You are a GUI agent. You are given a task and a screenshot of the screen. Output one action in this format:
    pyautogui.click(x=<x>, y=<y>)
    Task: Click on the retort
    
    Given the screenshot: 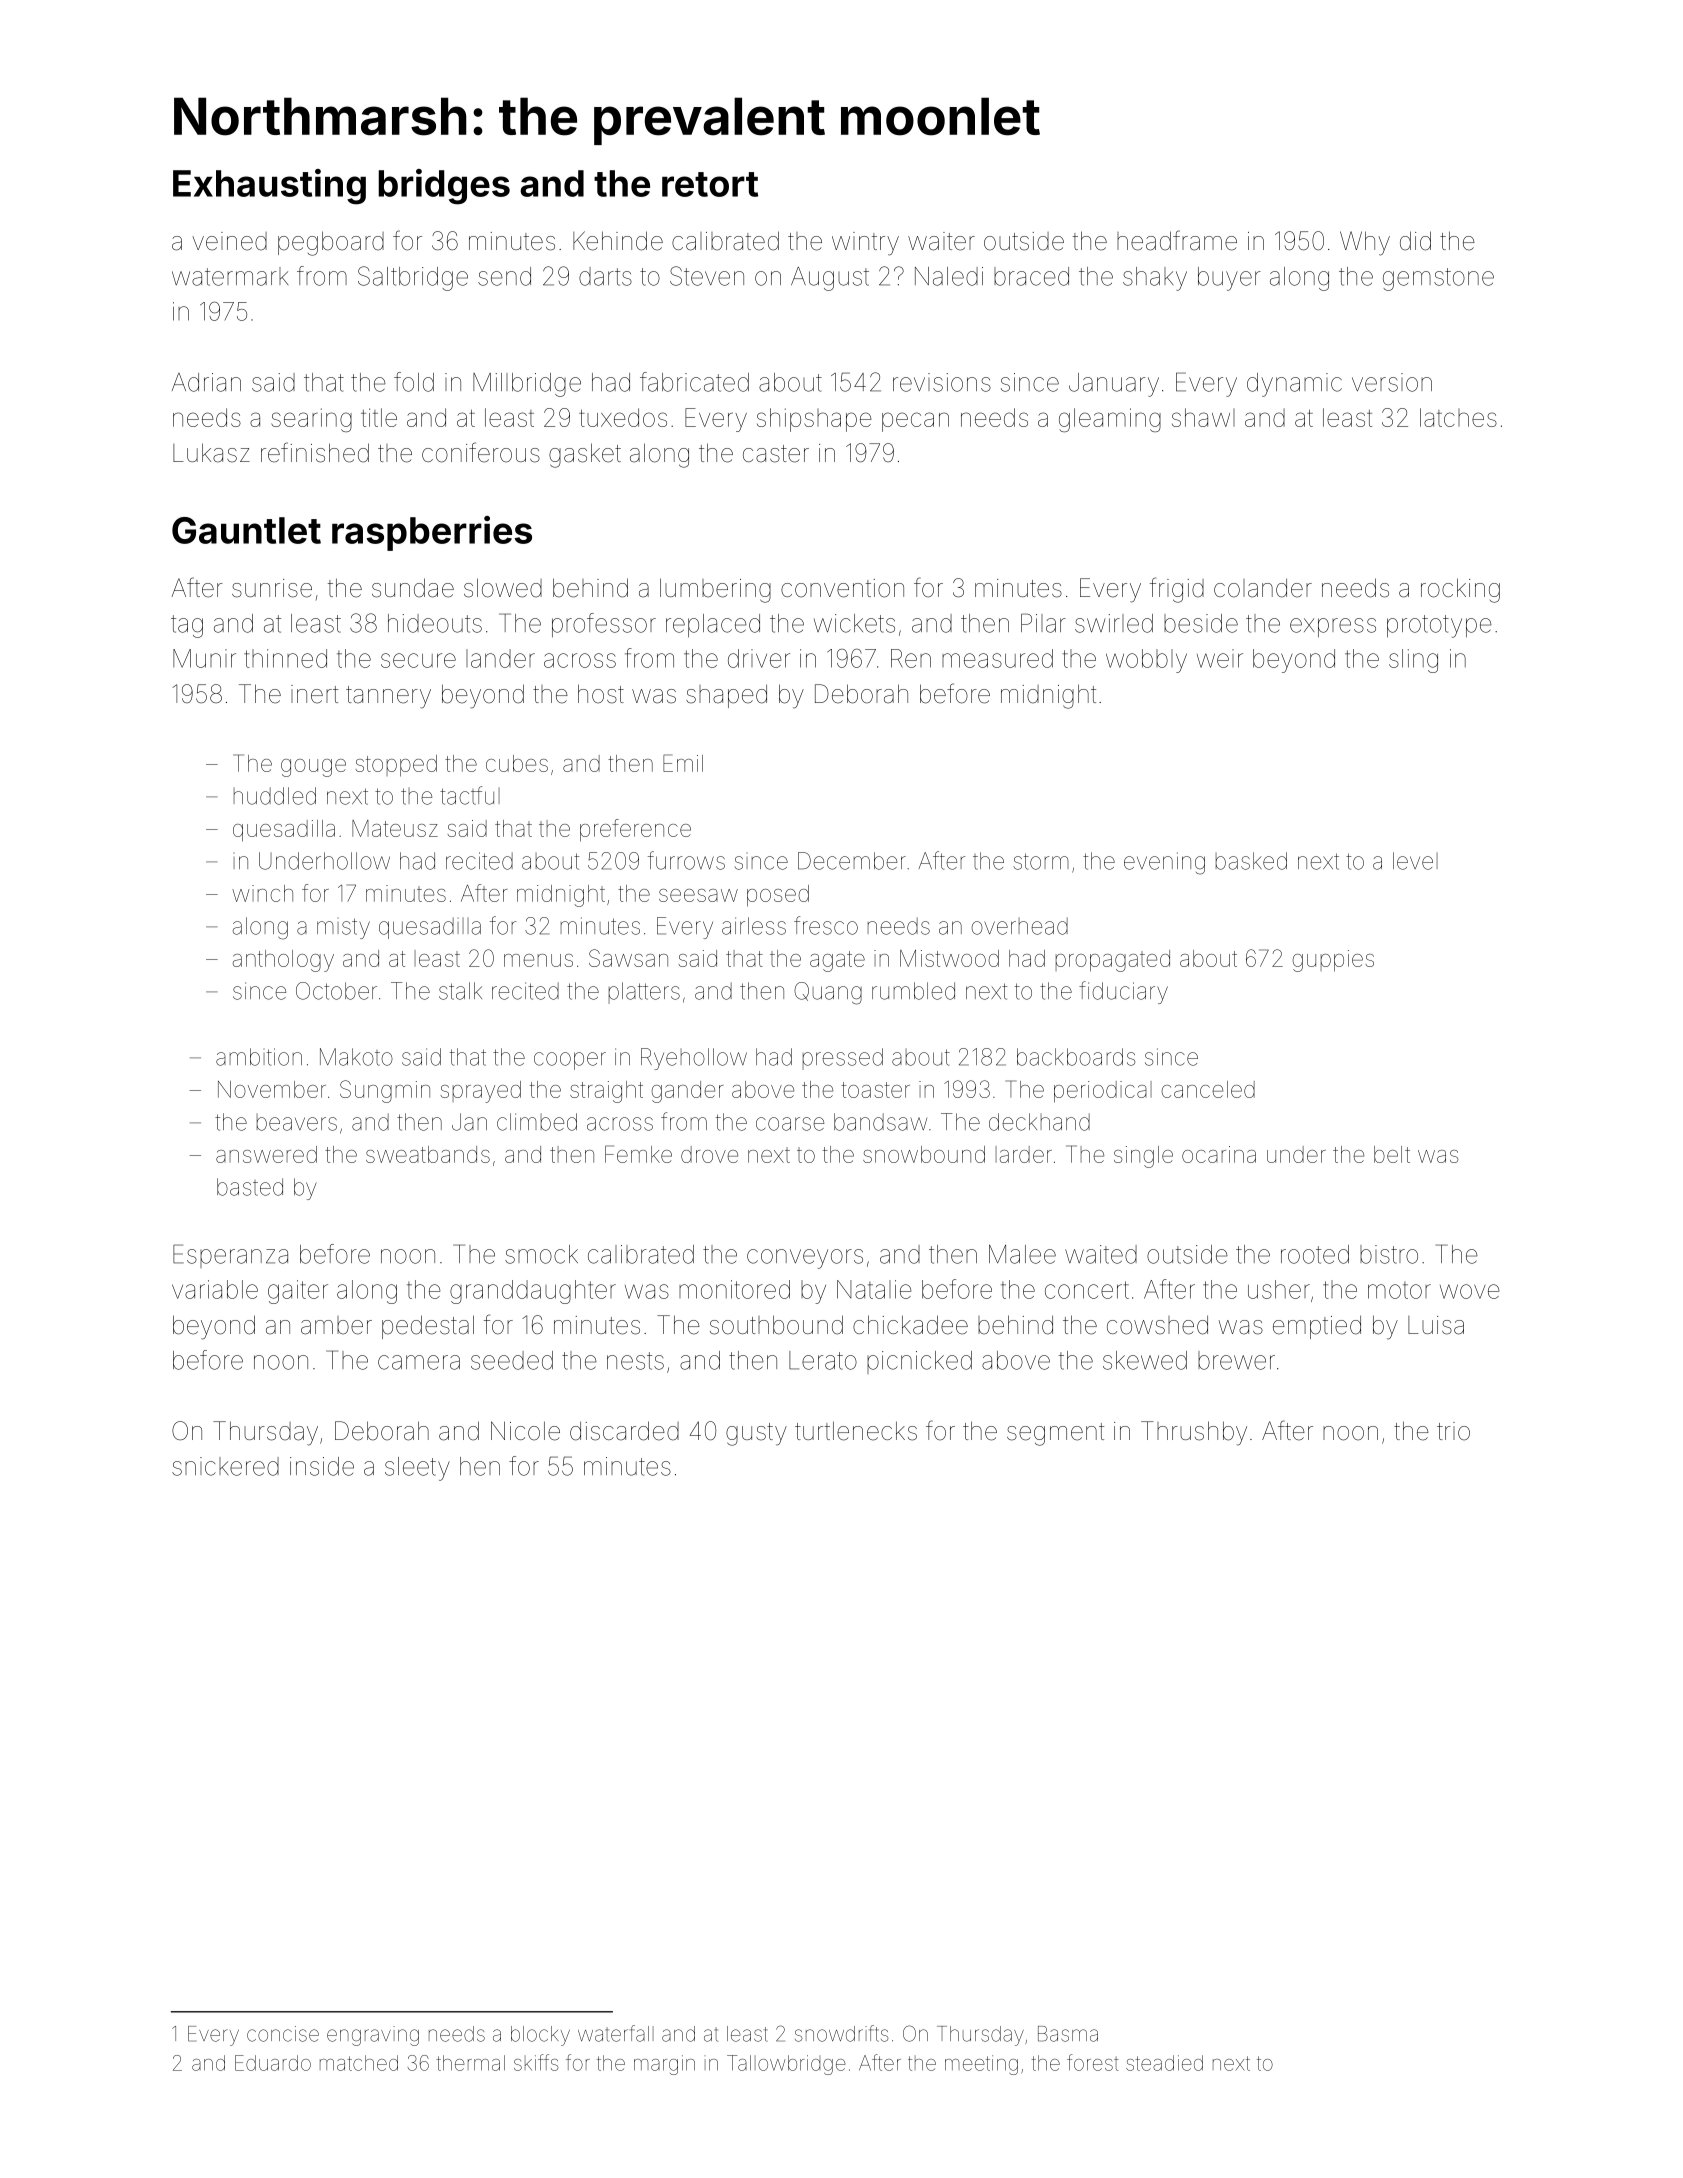 What is the action you would take?
    pyautogui.click(x=710, y=184)
